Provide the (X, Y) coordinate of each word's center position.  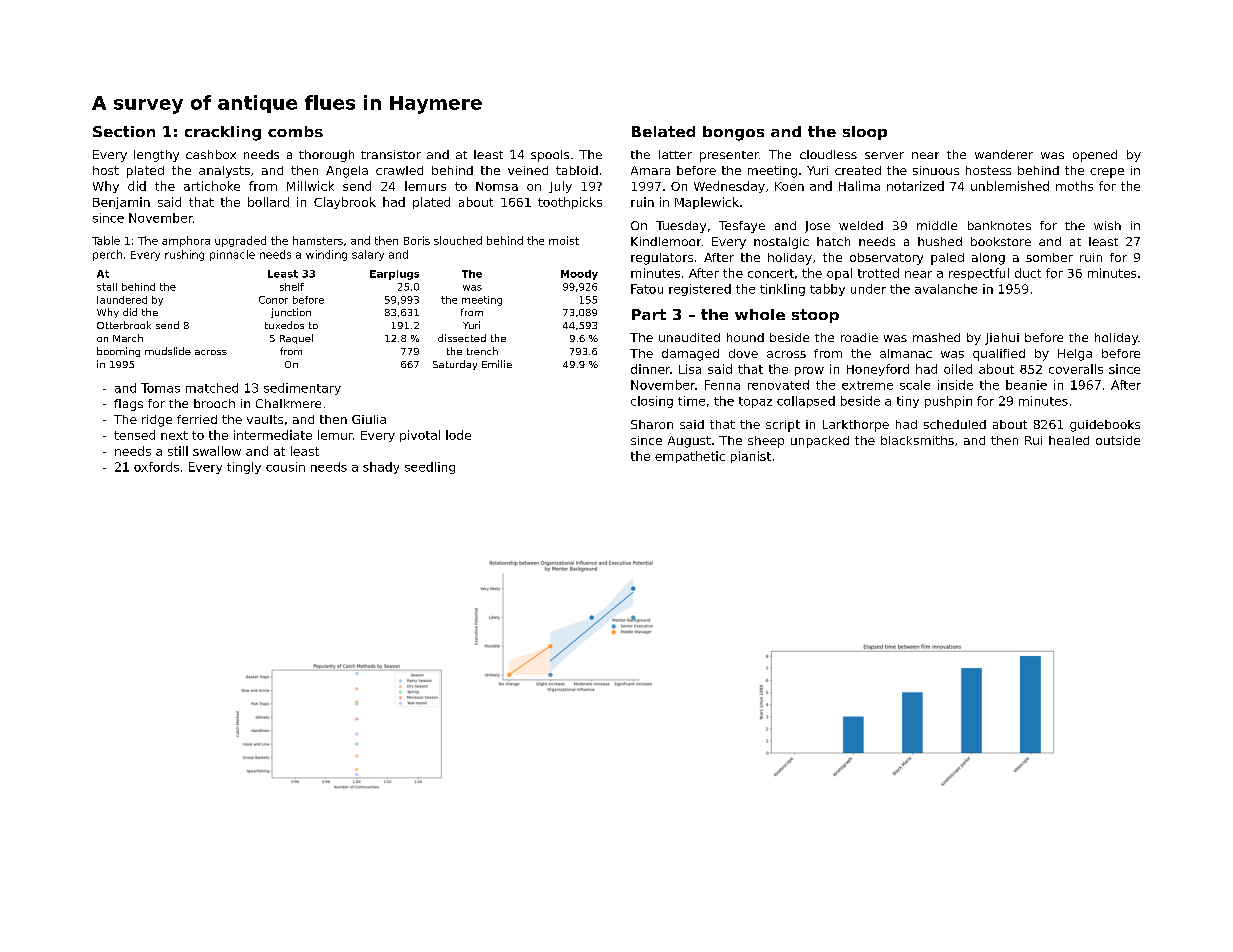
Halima (859, 186)
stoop (815, 316)
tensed (134, 435)
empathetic (690, 457)
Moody (579, 275)
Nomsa (497, 186)
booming (118, 352)
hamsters (318, 240)
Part (649, 314)
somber (1049, 257)
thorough (326, 156)
